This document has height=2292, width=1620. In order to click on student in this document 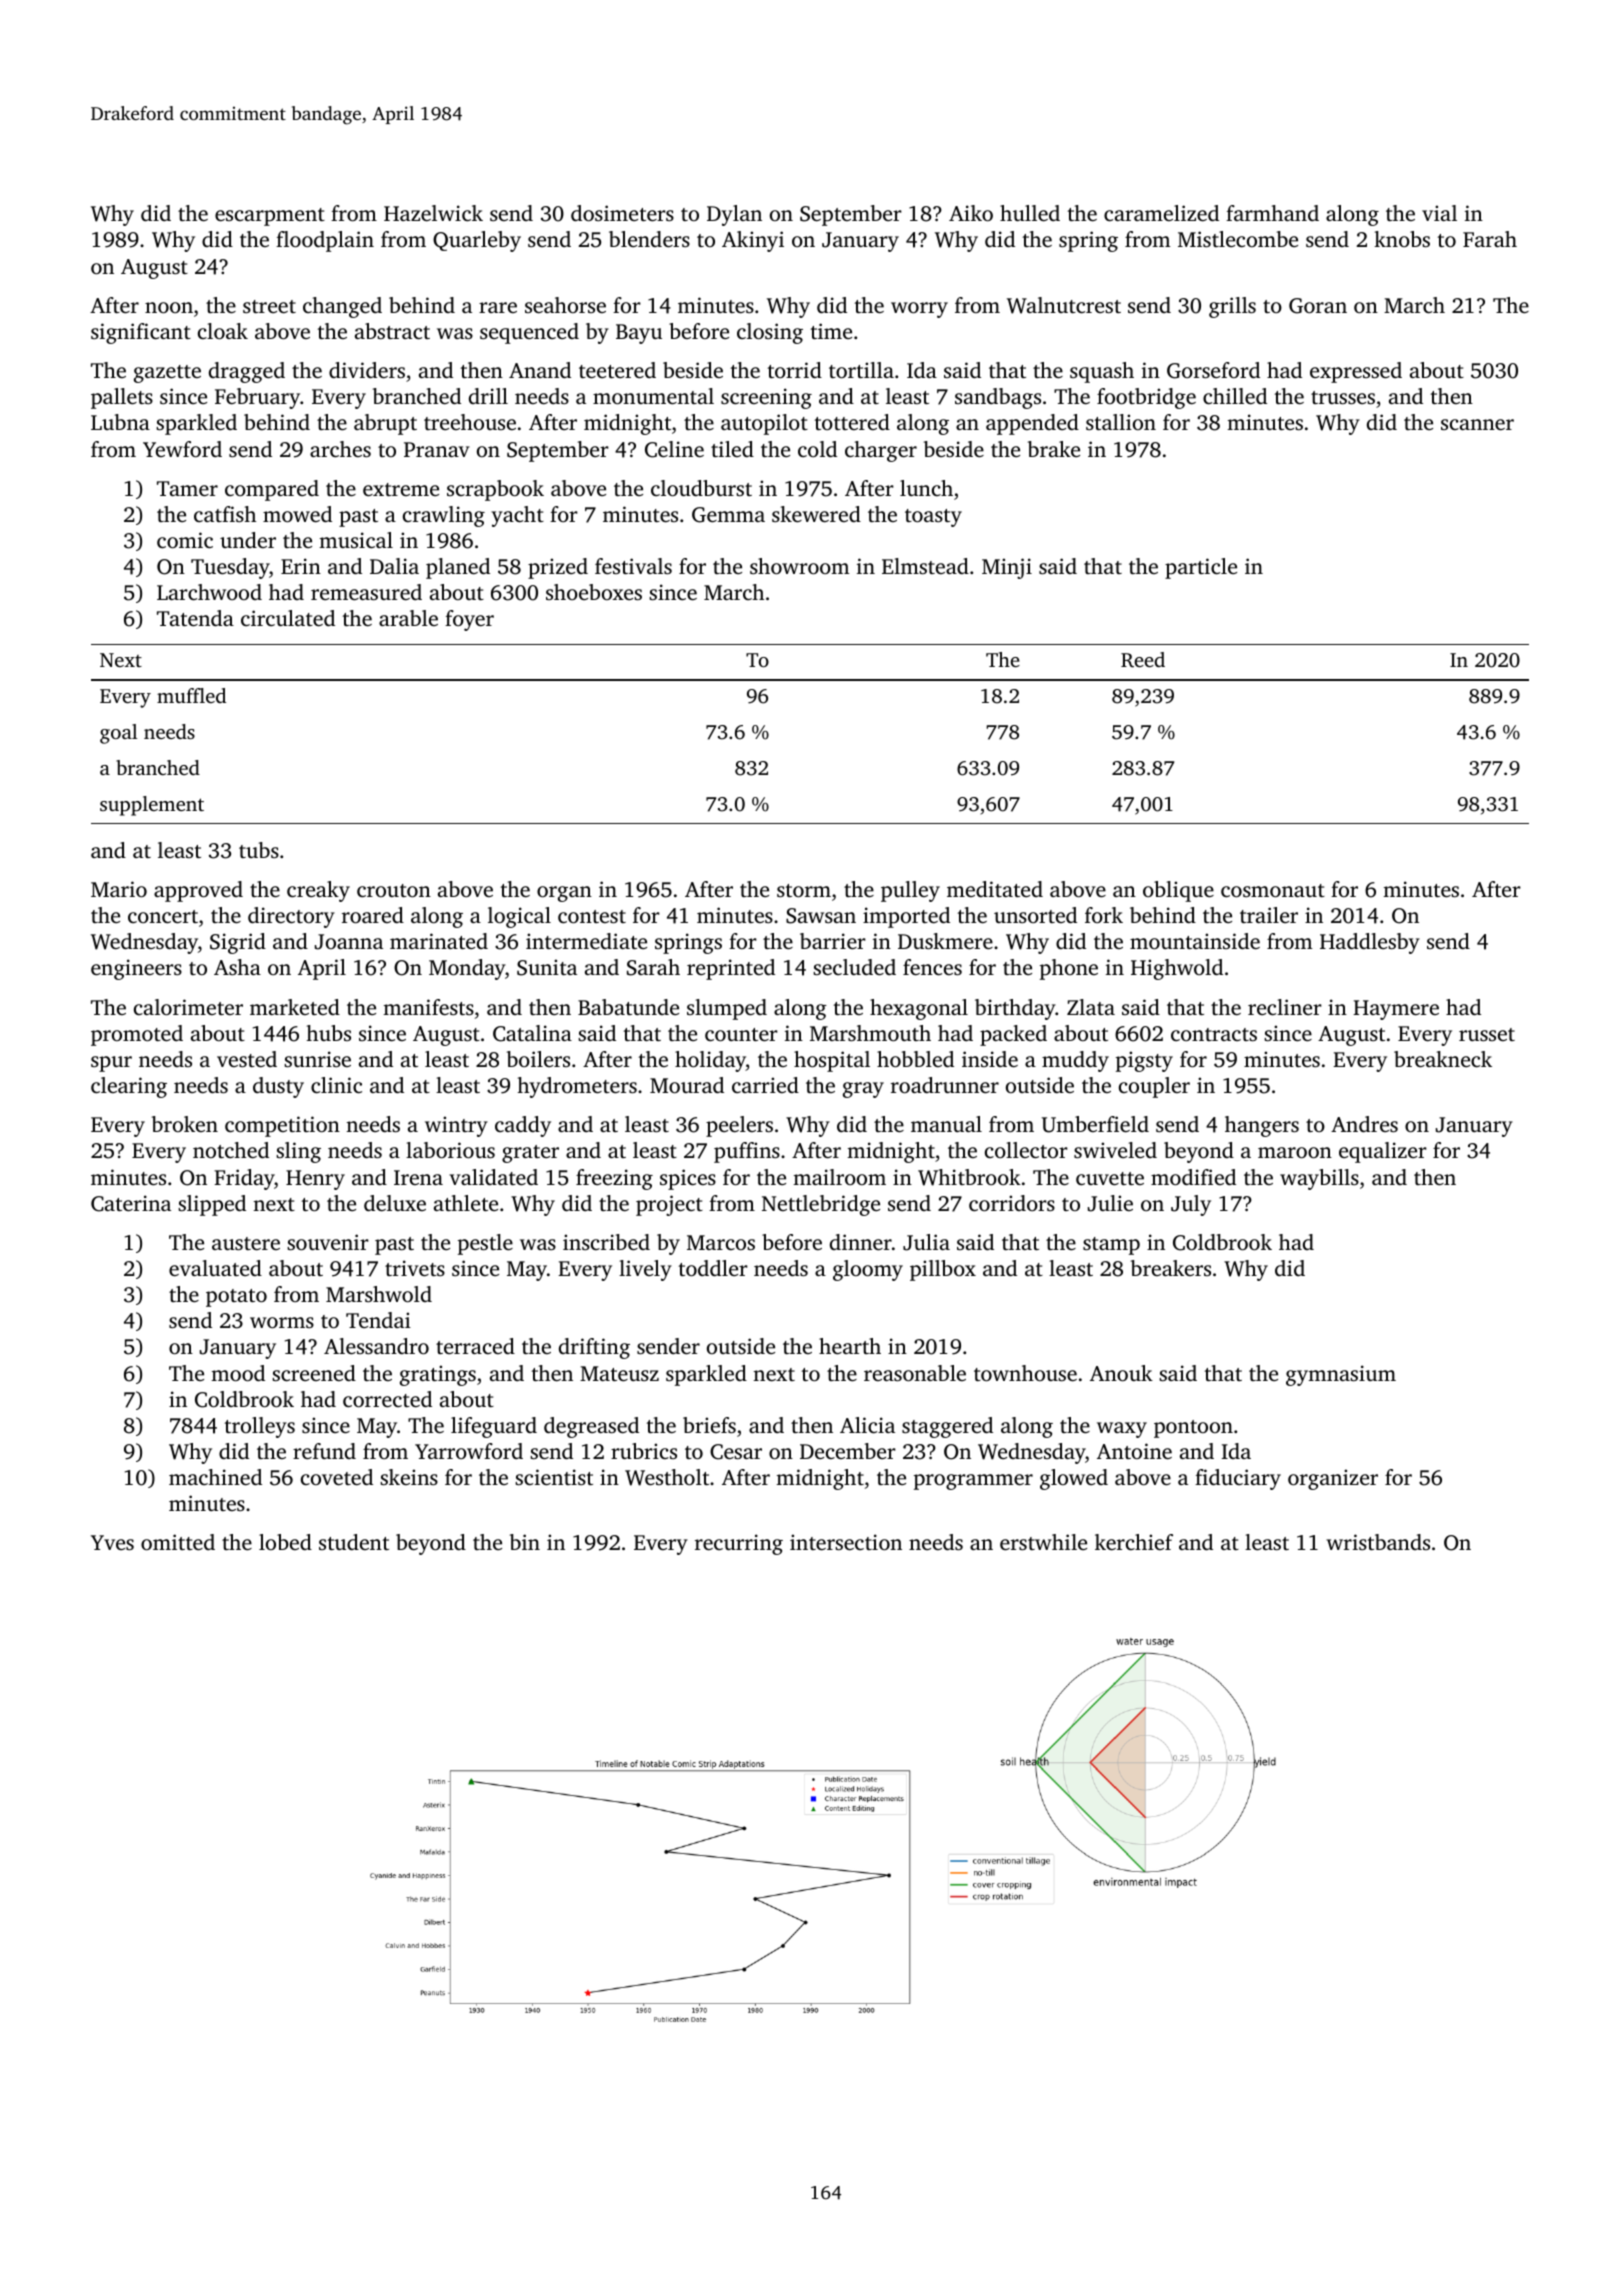, I will do `click(354, 1542)`.
